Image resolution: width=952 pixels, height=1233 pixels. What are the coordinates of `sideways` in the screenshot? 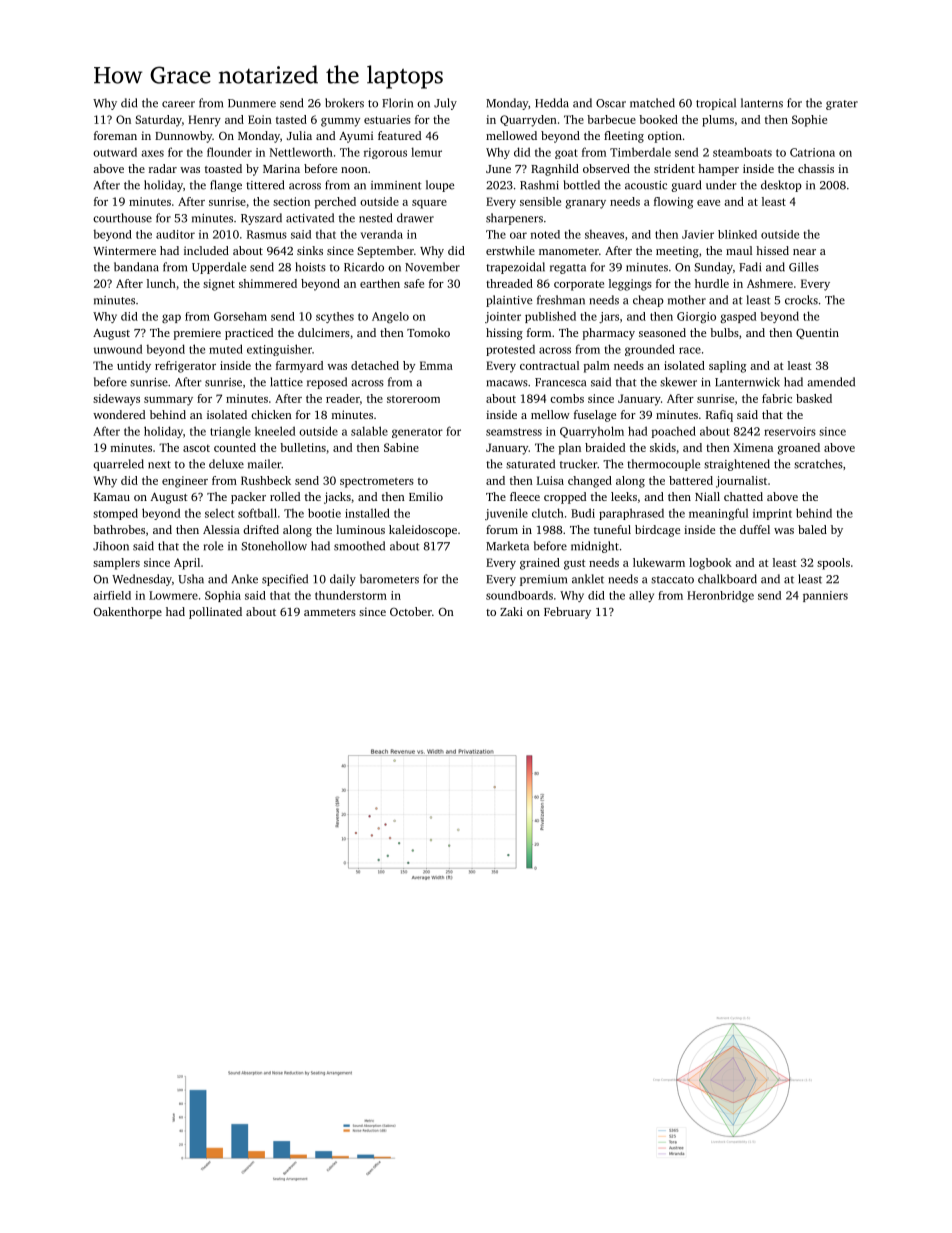 It's located at (116, 400).
